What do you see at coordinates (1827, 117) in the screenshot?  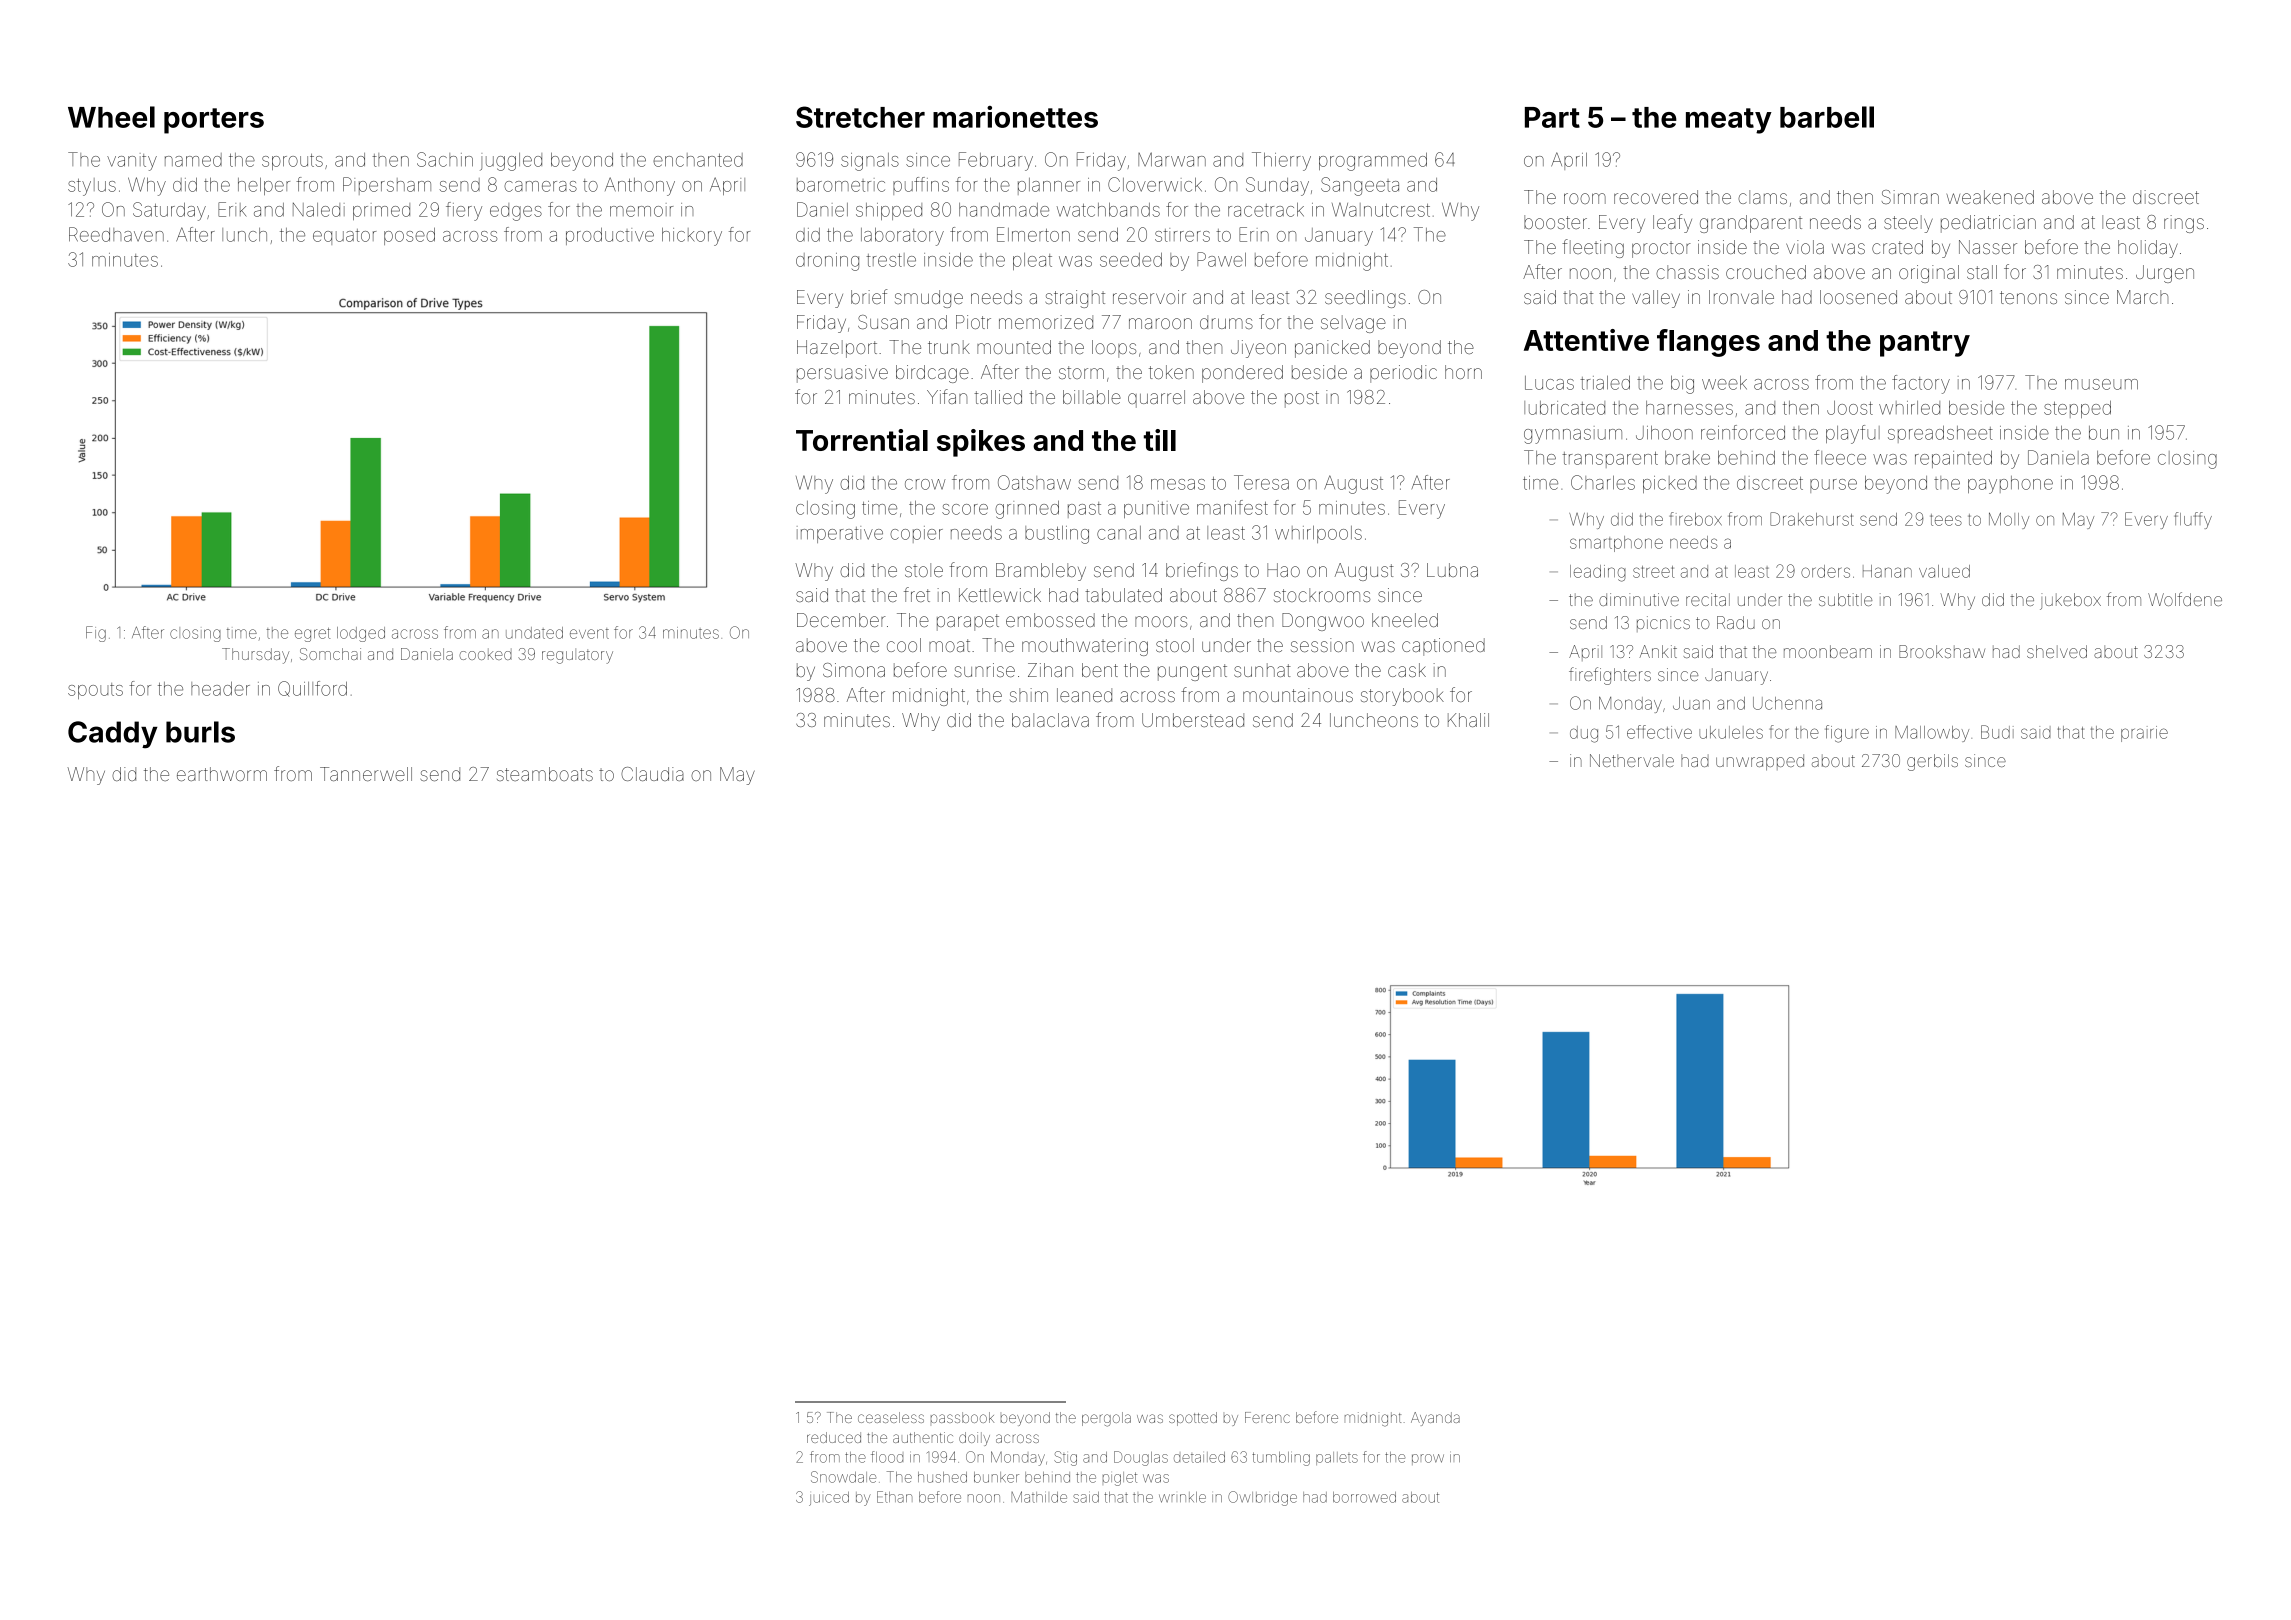 I see `barbell` at bounding box center [1827, 117].
